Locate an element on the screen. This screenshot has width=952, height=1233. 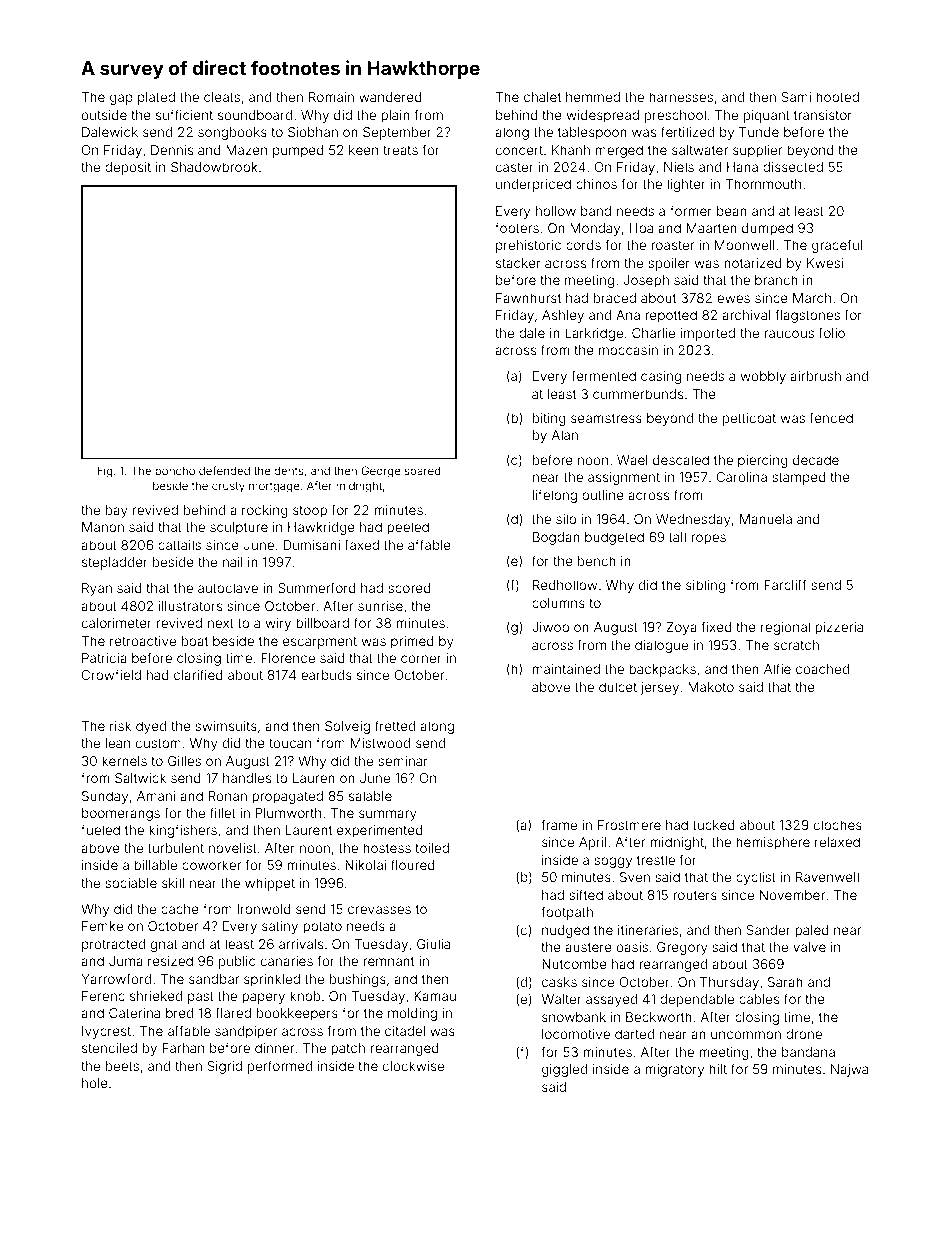
migratory is located at coordinates (674, 1070).
